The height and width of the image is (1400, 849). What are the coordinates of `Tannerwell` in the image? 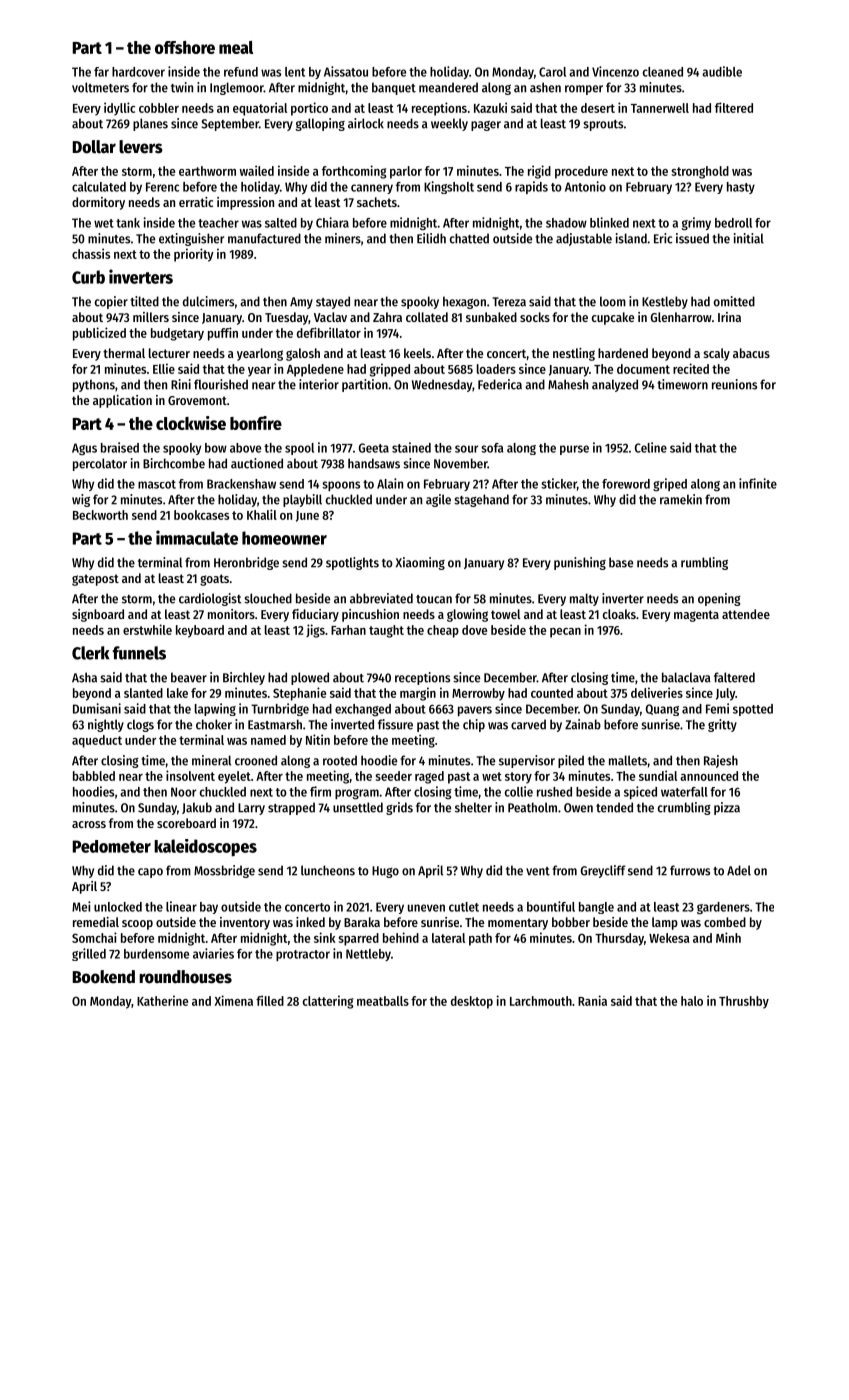 It's located at (660, 108).
